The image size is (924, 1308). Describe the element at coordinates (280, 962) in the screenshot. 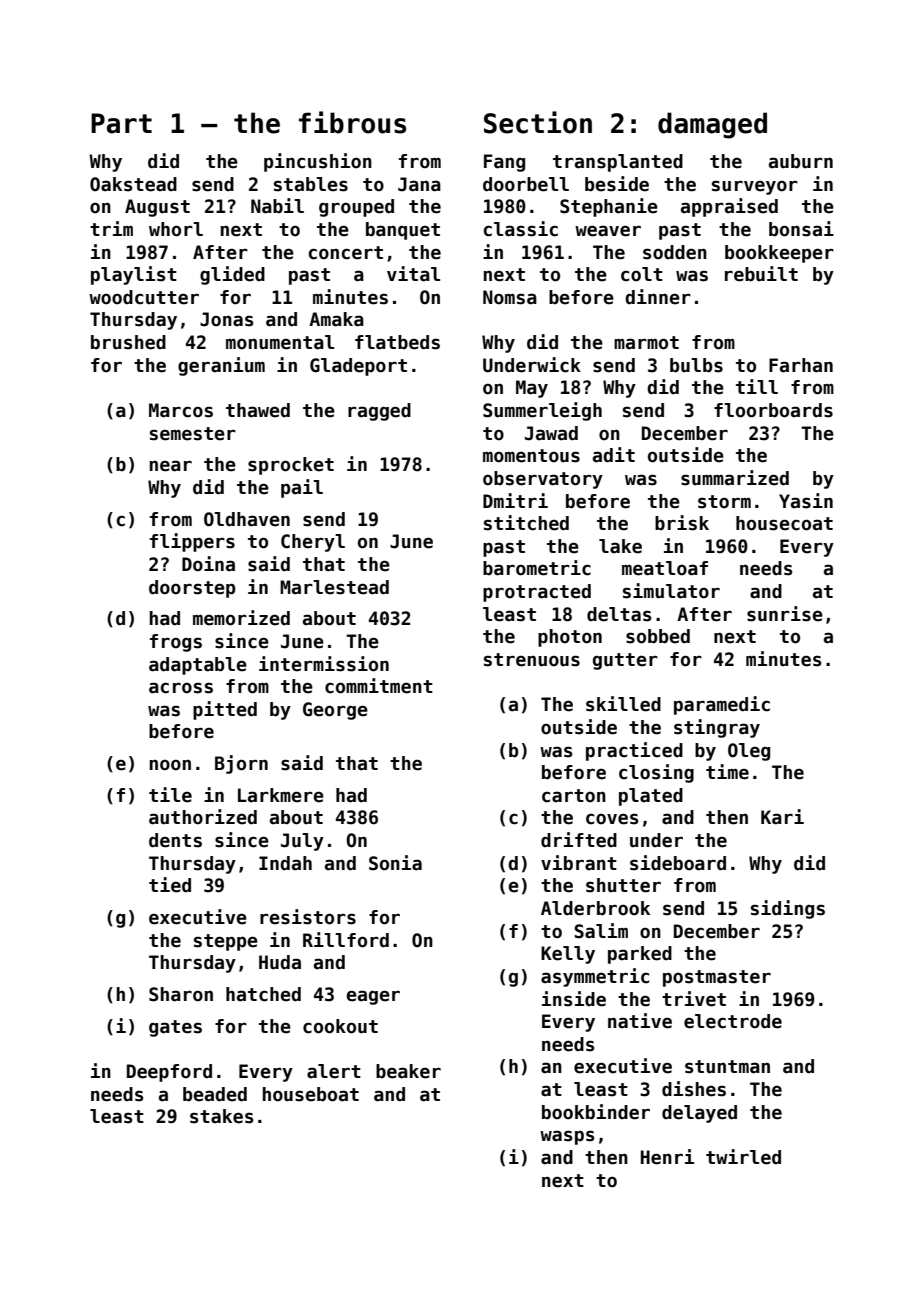

I see `Huda` at that location.
